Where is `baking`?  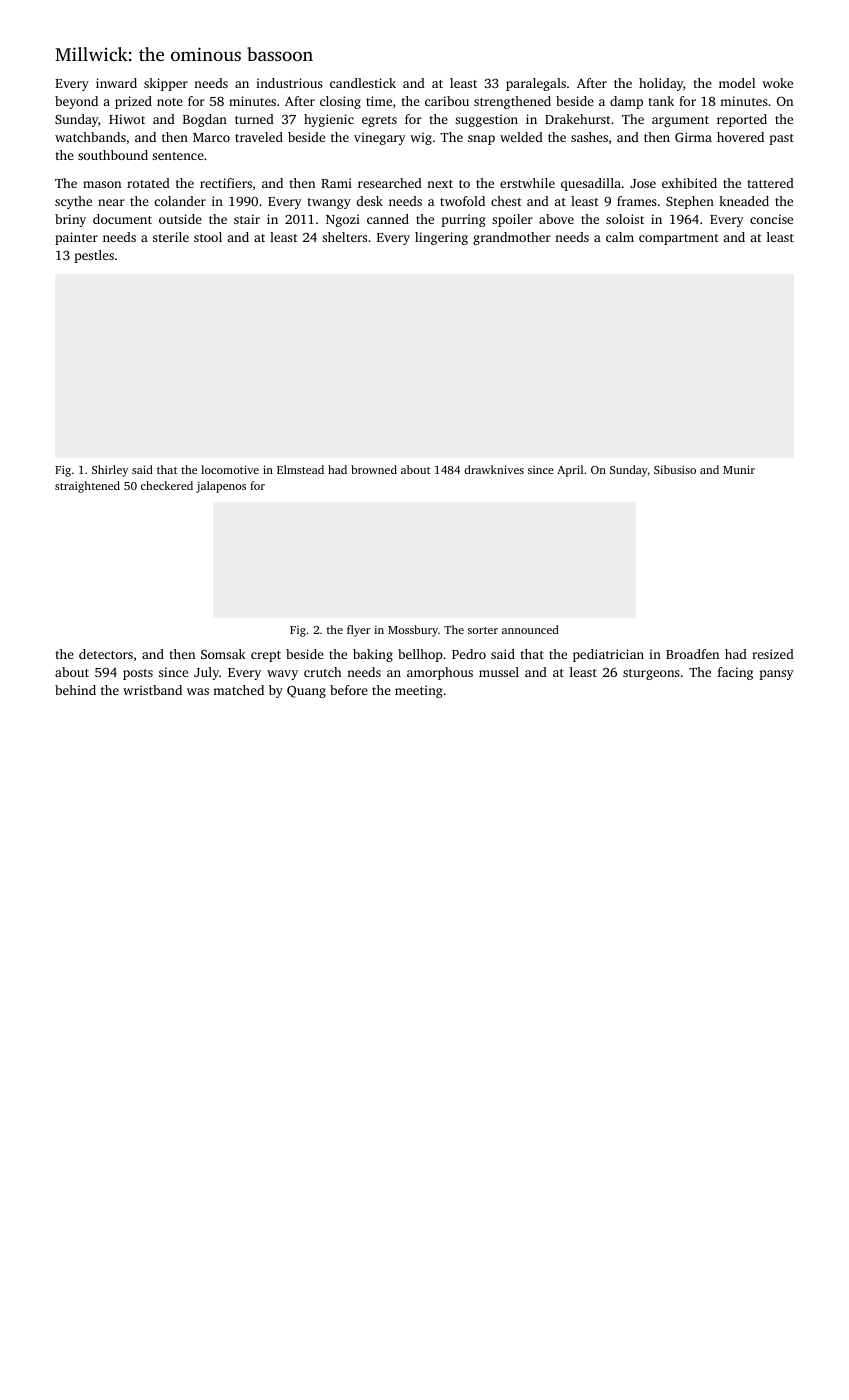
baking is located at coordinates (373, 655).
